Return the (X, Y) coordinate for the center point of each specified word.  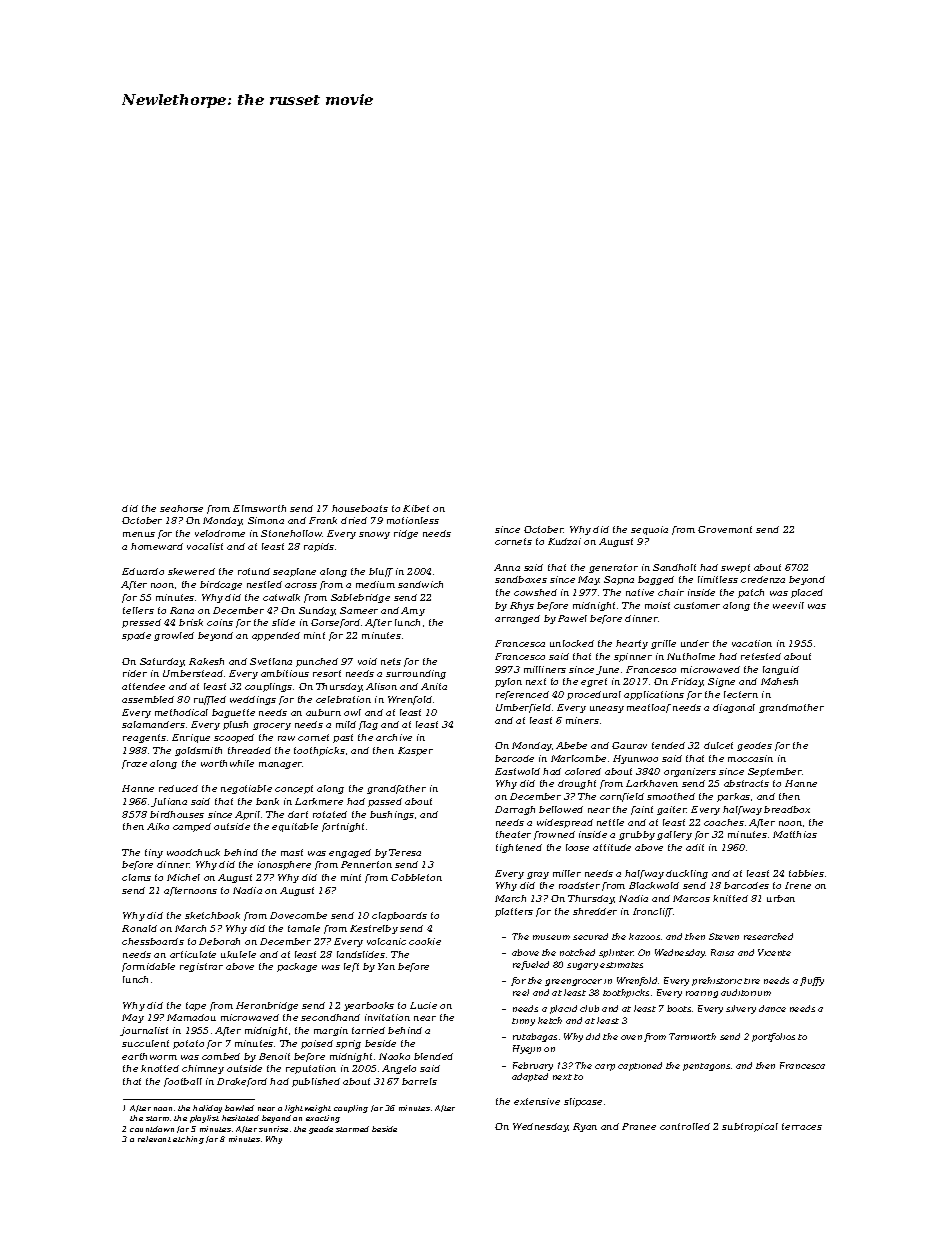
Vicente (774, 952)
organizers (690, 772)
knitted (730, 898)
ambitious (285, 673)
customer (697, 605)
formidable (148, 967)
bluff (381, 572)
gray (538, 875)
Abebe (571, 745)
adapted (530, 1077)
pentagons (706, 1067)
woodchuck (193, 852)
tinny (523, 1022)
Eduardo (143, 571)
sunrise (273, 1129)
